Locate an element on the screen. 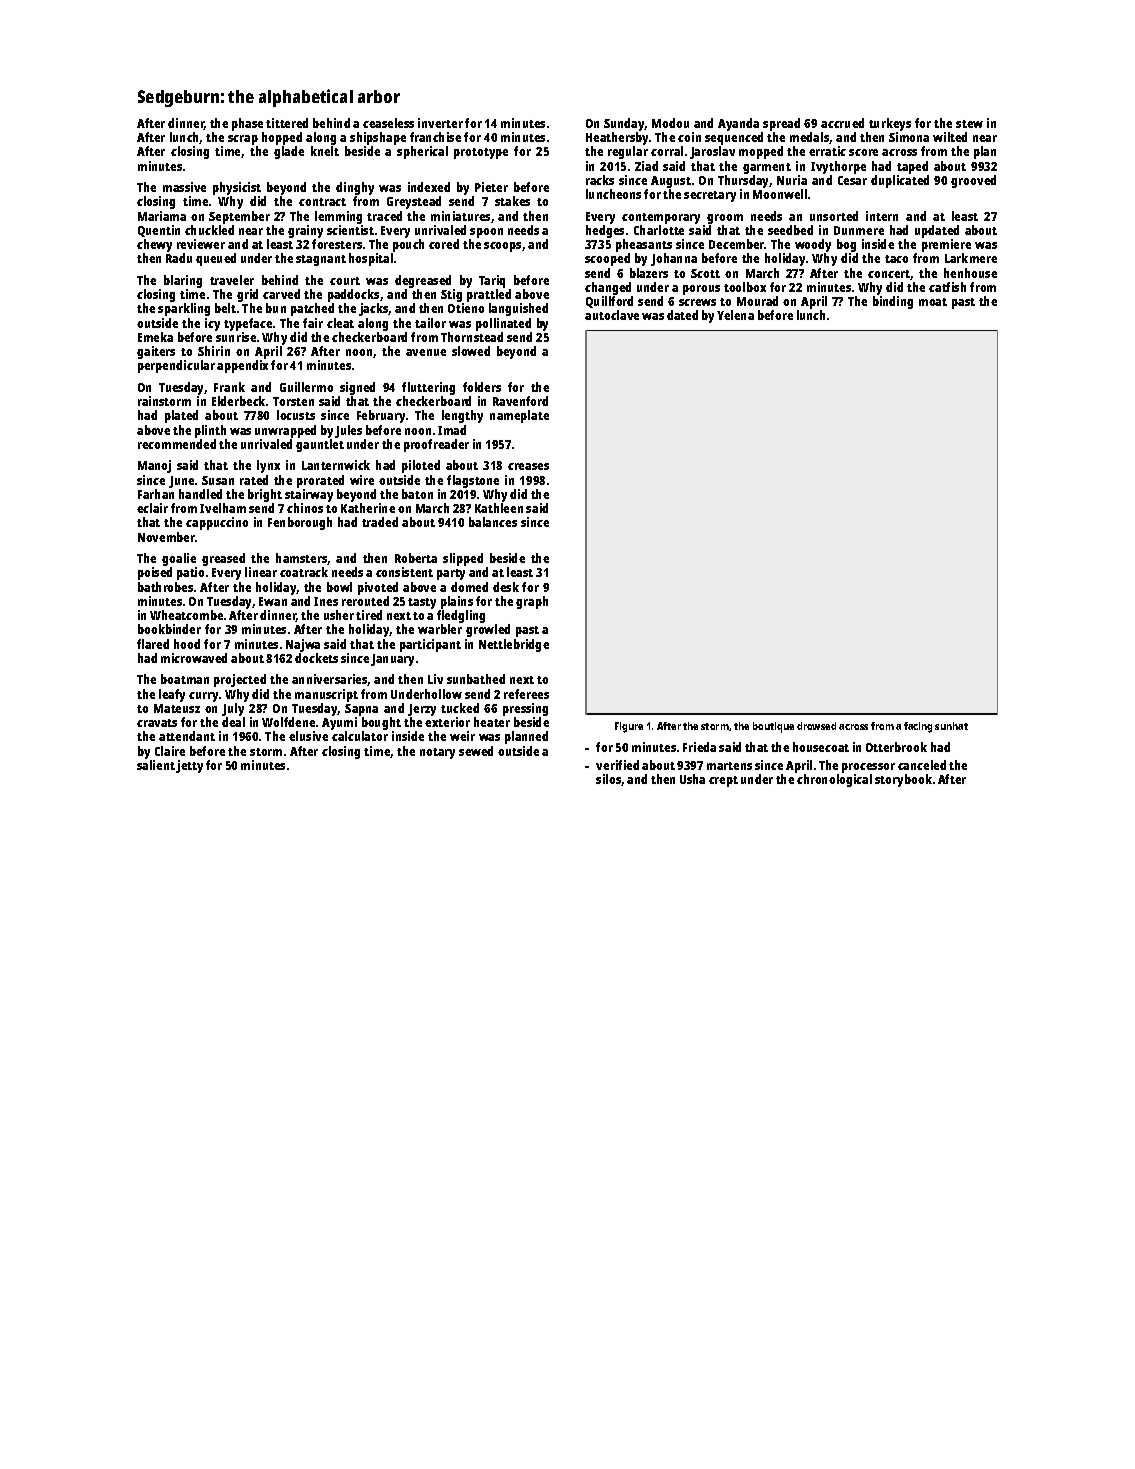 Image resolution: width=1135 pixels, height=1469 pixels. graph is located at coordinates (532, 602).
